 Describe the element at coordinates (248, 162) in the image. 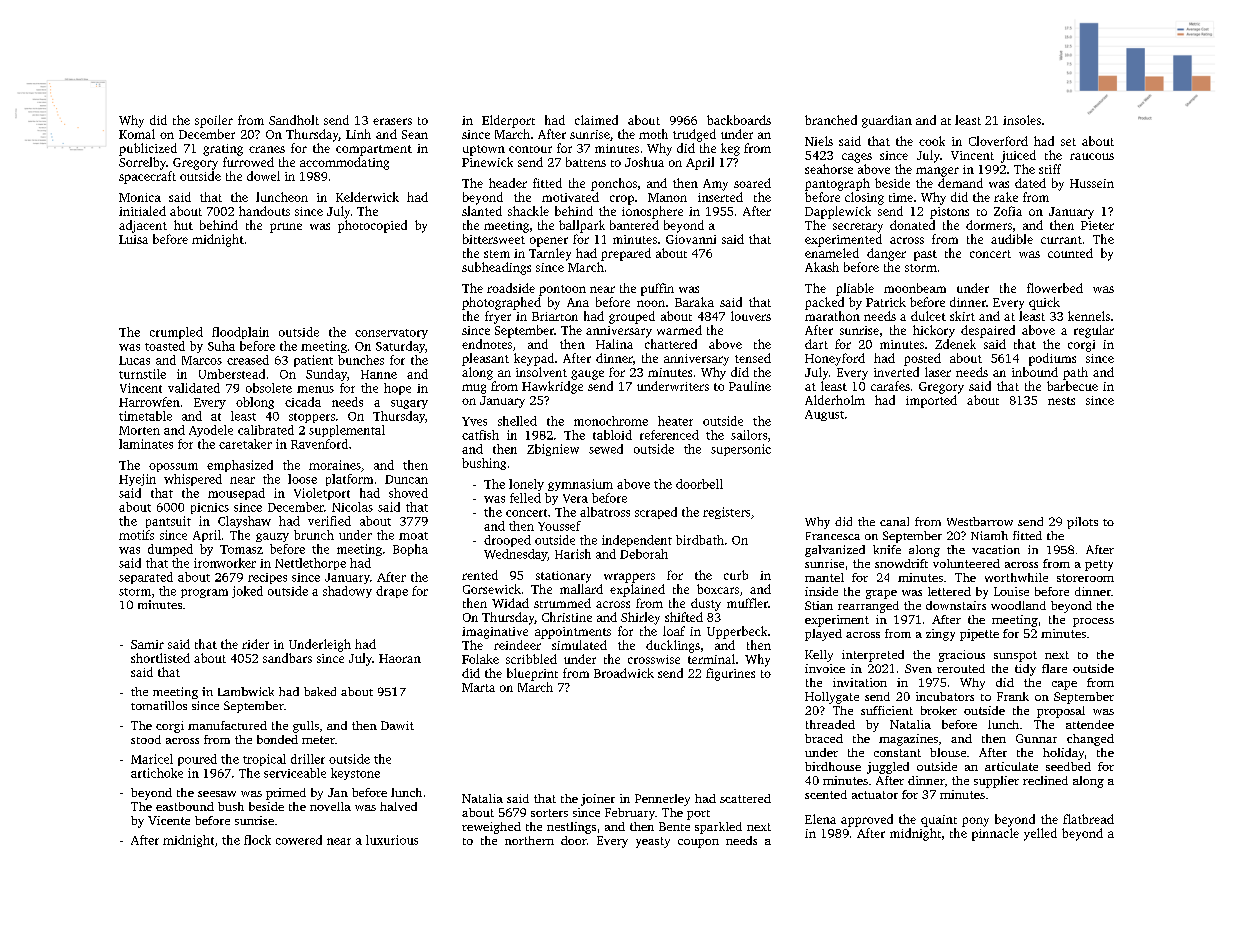

I see `furrowed` at that location.
